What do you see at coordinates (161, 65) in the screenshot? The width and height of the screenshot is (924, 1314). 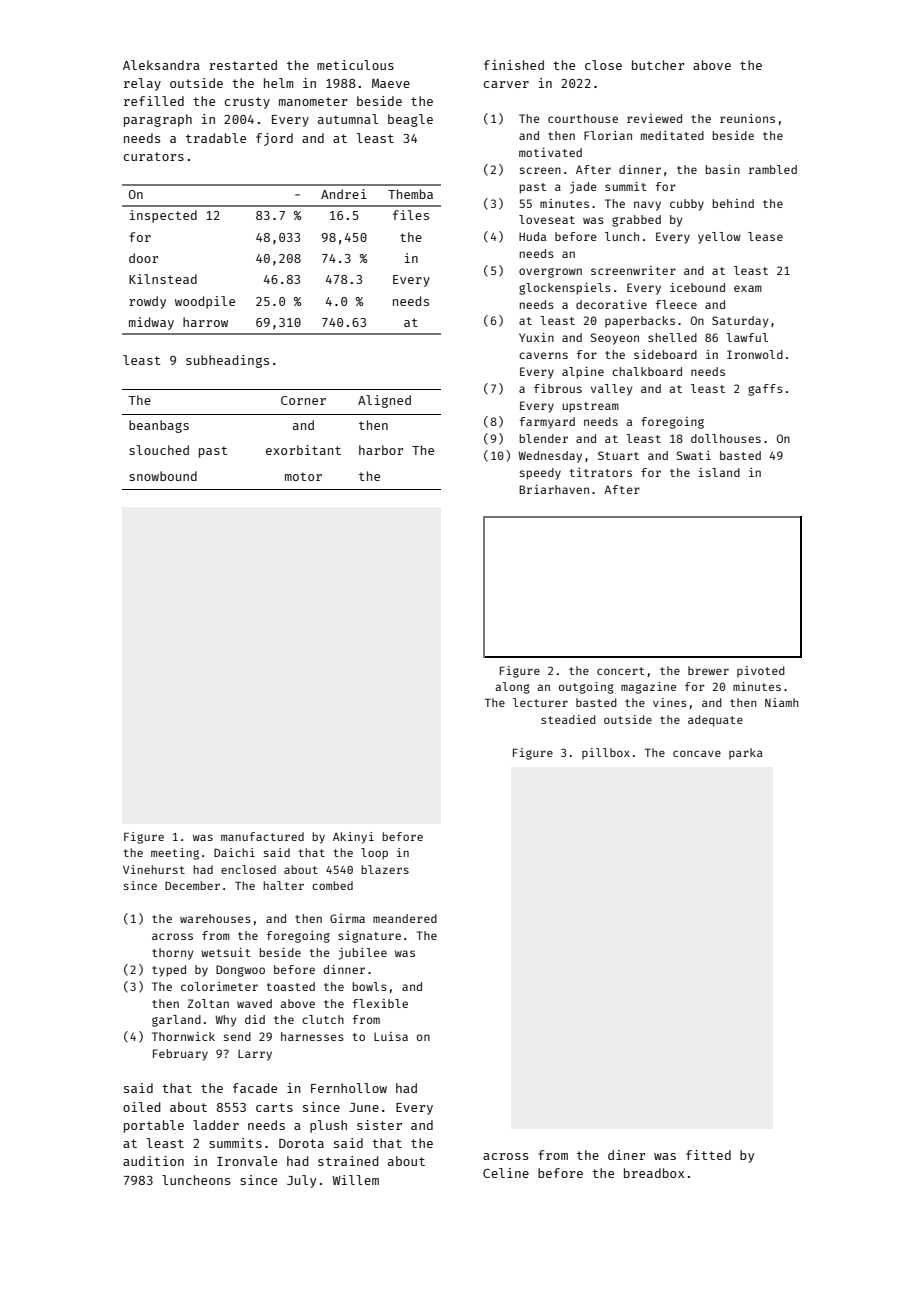 I see `Aleksandra` at bounding box center [161, 65].
